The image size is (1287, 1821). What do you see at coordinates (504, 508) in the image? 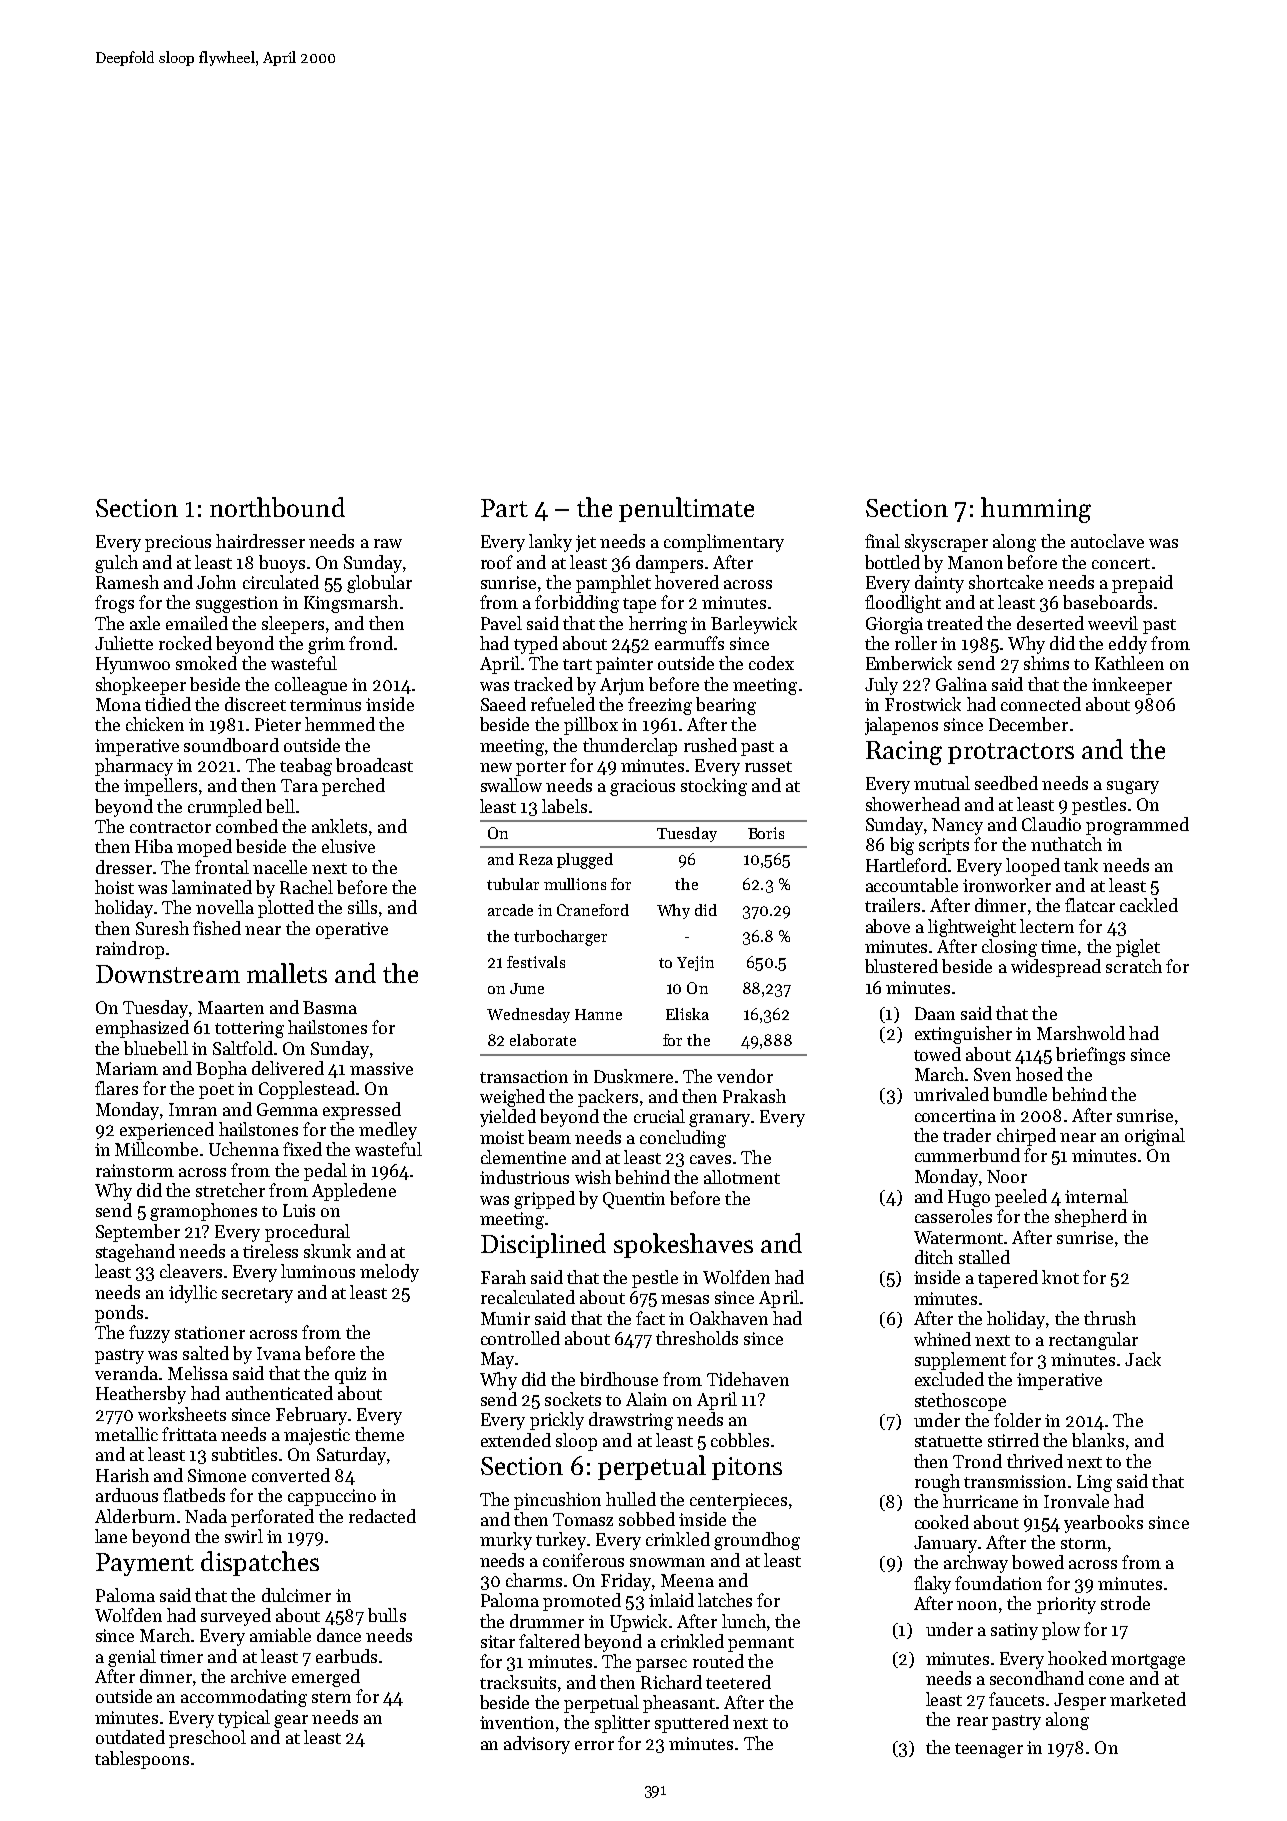
I see `Part` at bounding box center [504, 508].
